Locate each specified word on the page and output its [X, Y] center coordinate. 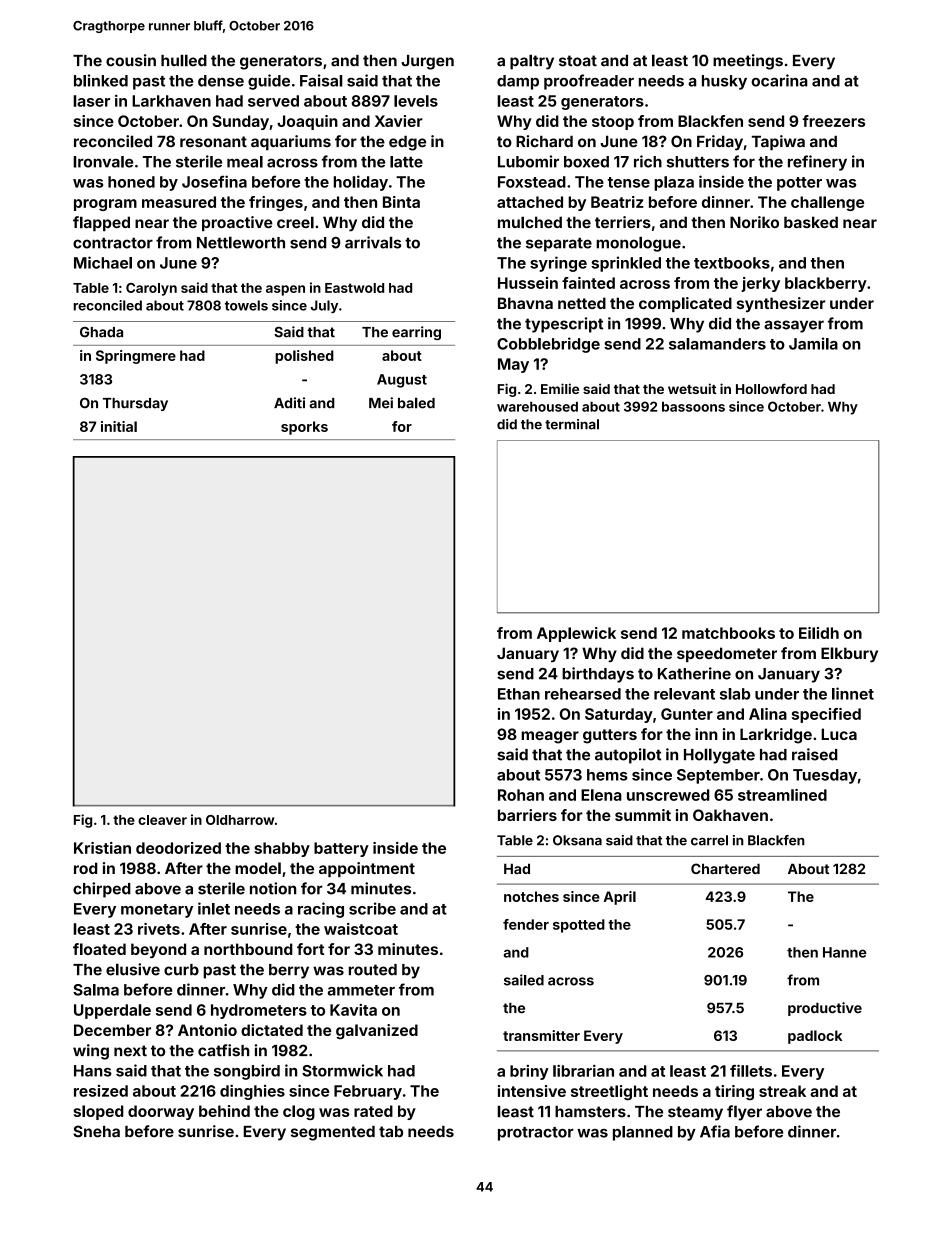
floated [99, 949]
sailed [524, 980]
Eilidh [819, 633]
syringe [558, 264]
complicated [685, 304]
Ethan [519, 694]
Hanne [845, 952]
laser [91, 101]
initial [119, 426]
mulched [530, 222]
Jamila [813, 343]
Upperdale [112, 1011]
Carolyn [151, 289]
